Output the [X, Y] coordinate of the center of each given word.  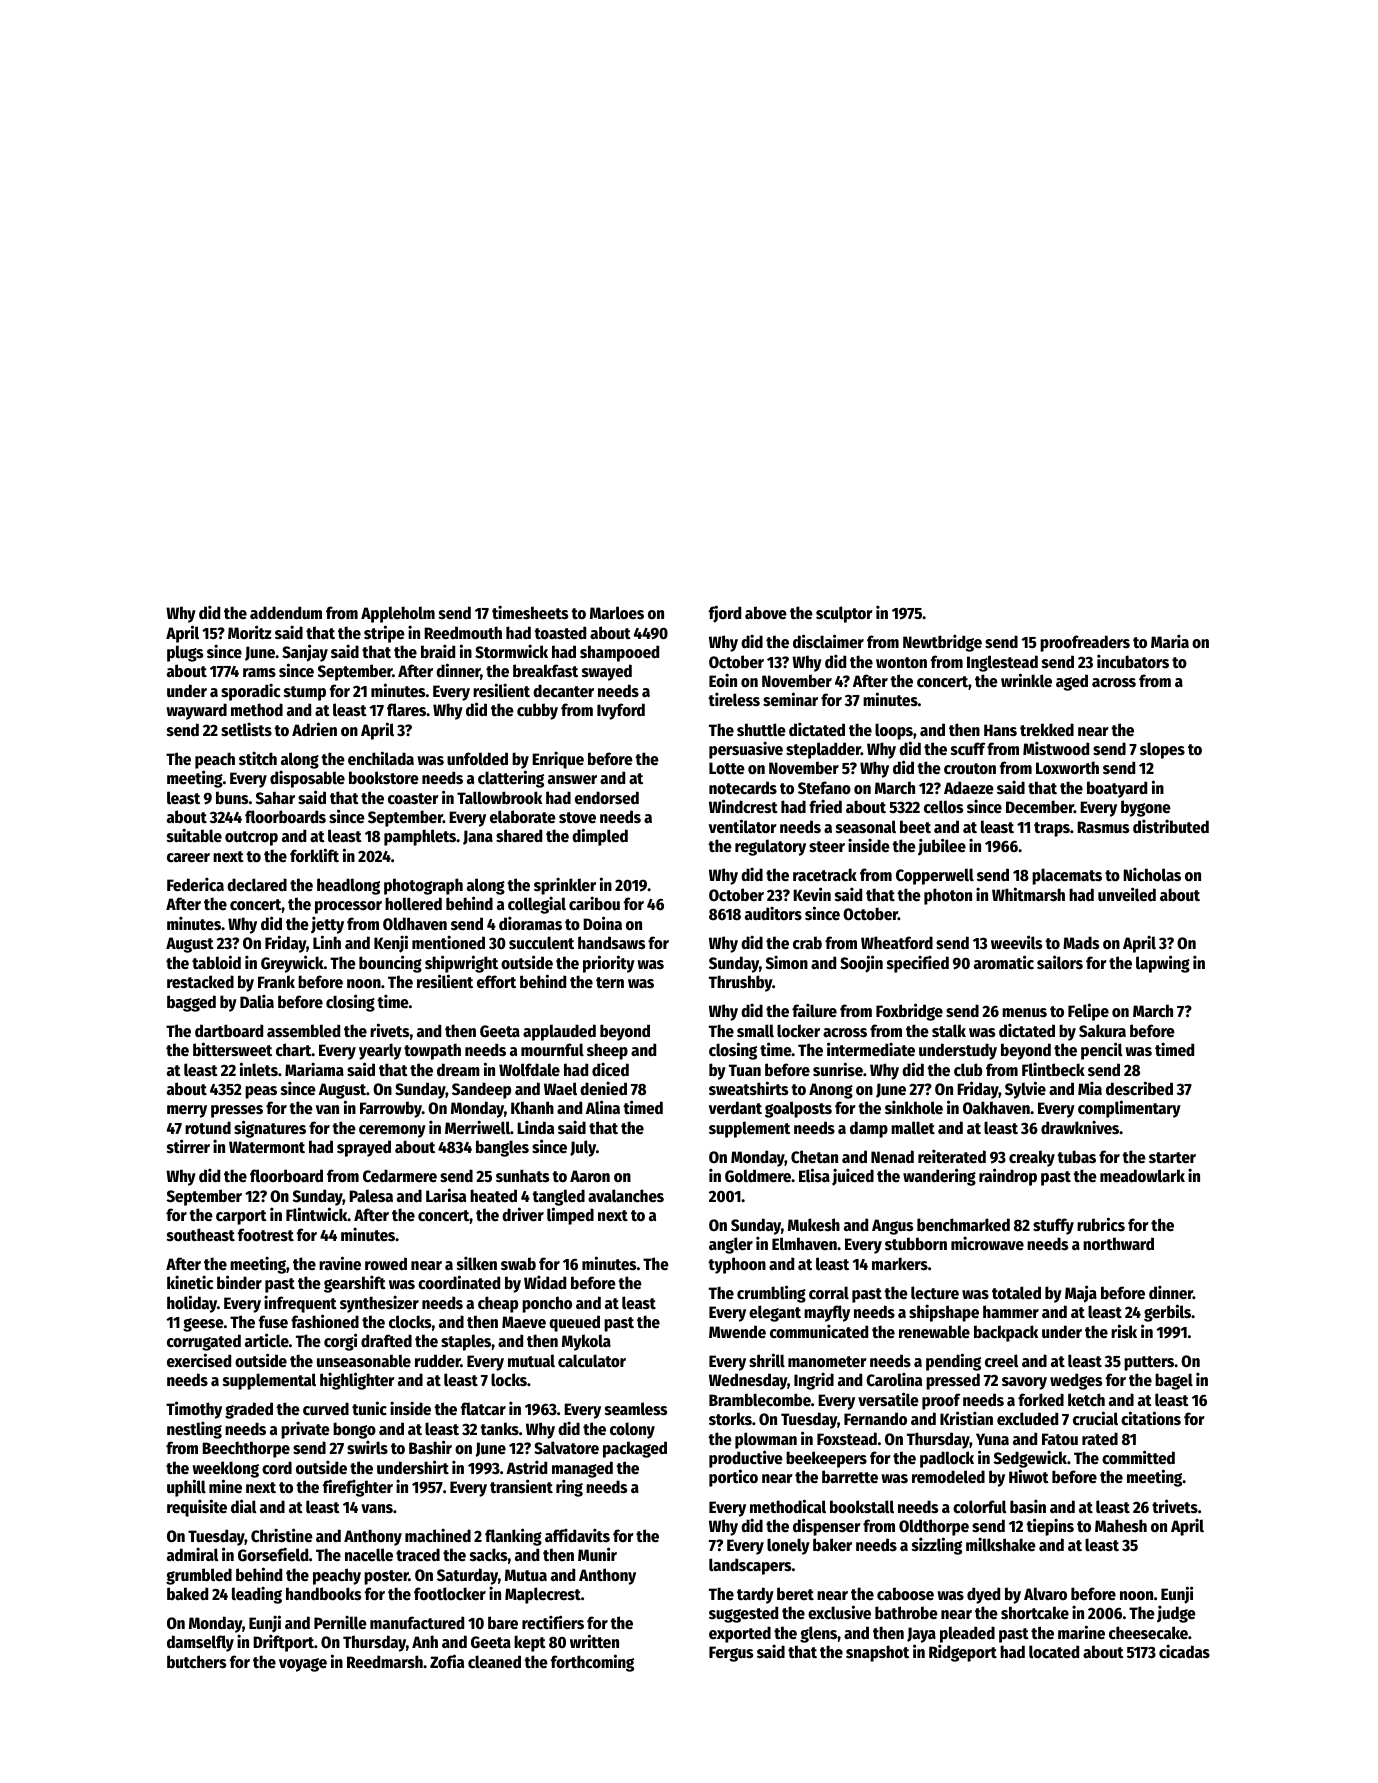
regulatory [770, 847]
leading [257, 1595]
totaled [1016, 1293]
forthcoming [592, 1663]
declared [257, 885]
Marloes [617, 613]
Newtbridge [942, 643]
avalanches [626, 1196]
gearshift [355, 1284]
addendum [286, 613]
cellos [943, 807]
